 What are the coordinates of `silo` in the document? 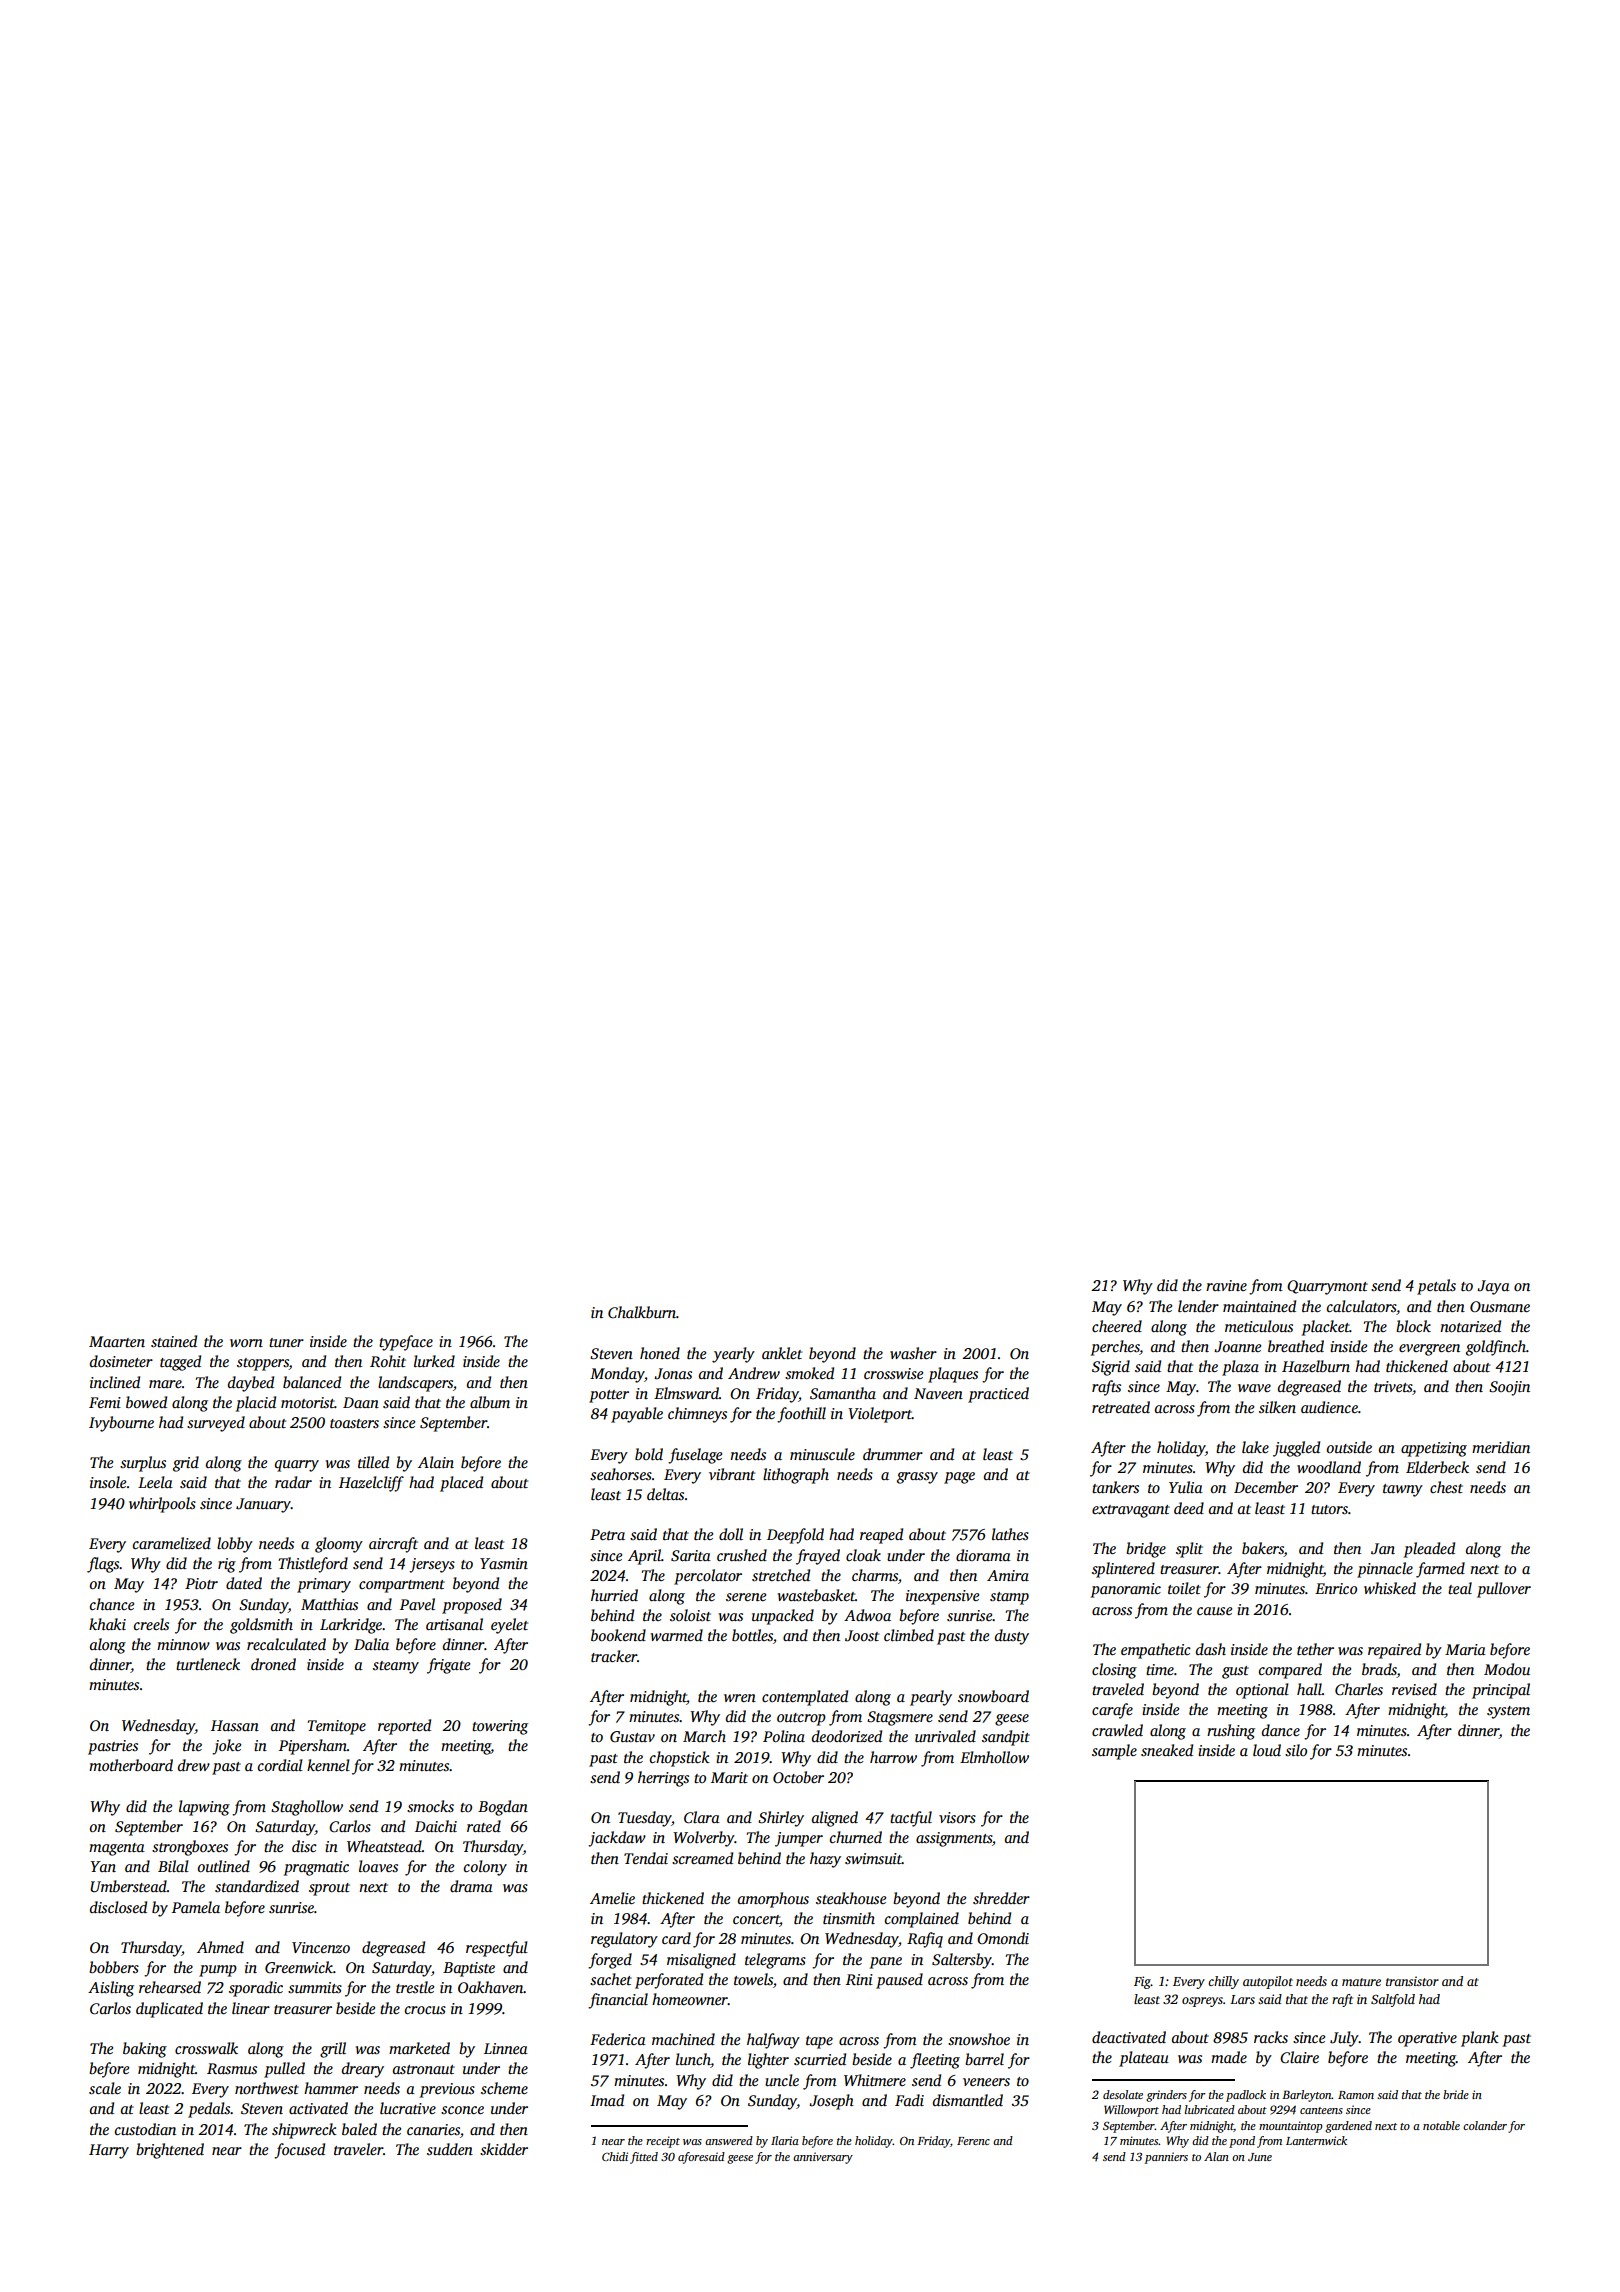 It's located at (1296, 1750).
